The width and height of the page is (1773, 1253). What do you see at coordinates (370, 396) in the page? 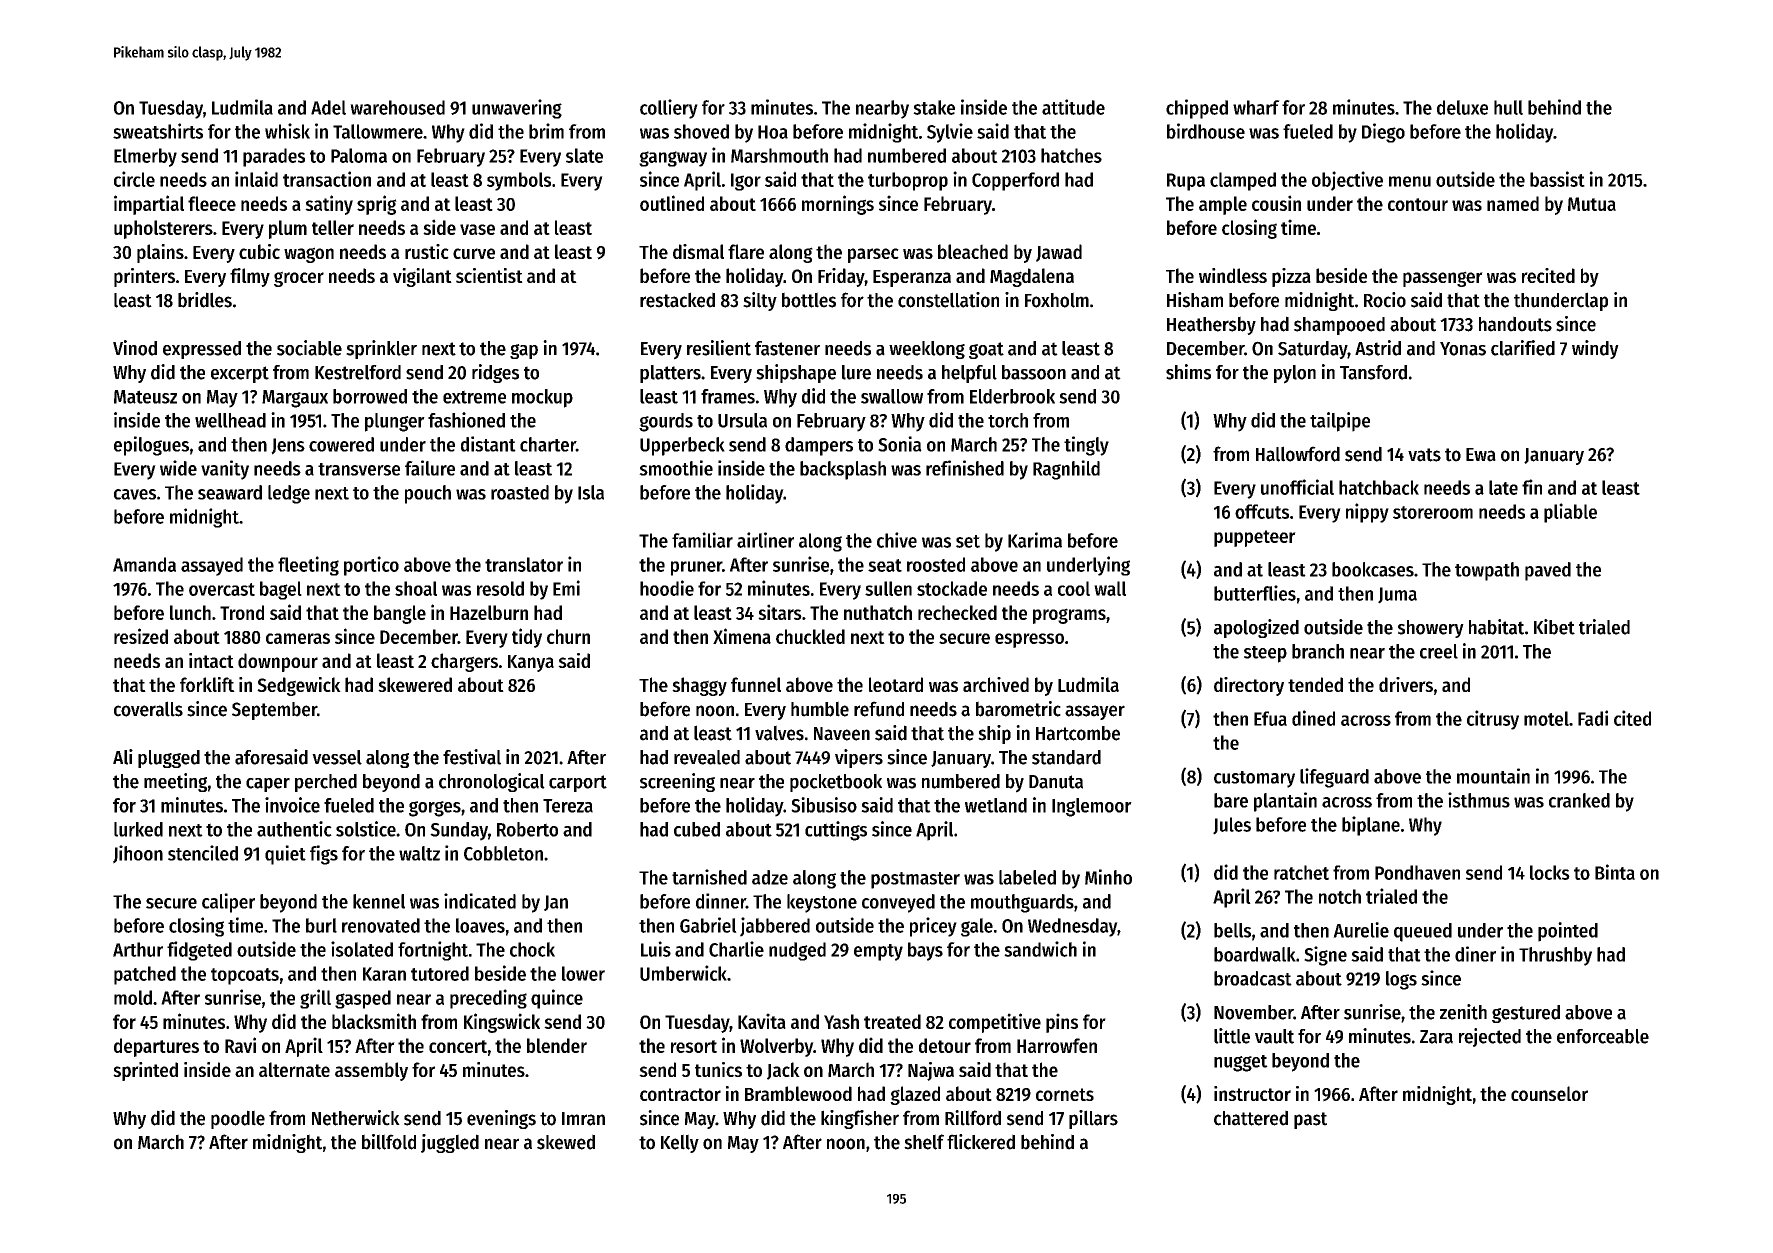
I see `borrowed` at bounding box center [370, 396].
